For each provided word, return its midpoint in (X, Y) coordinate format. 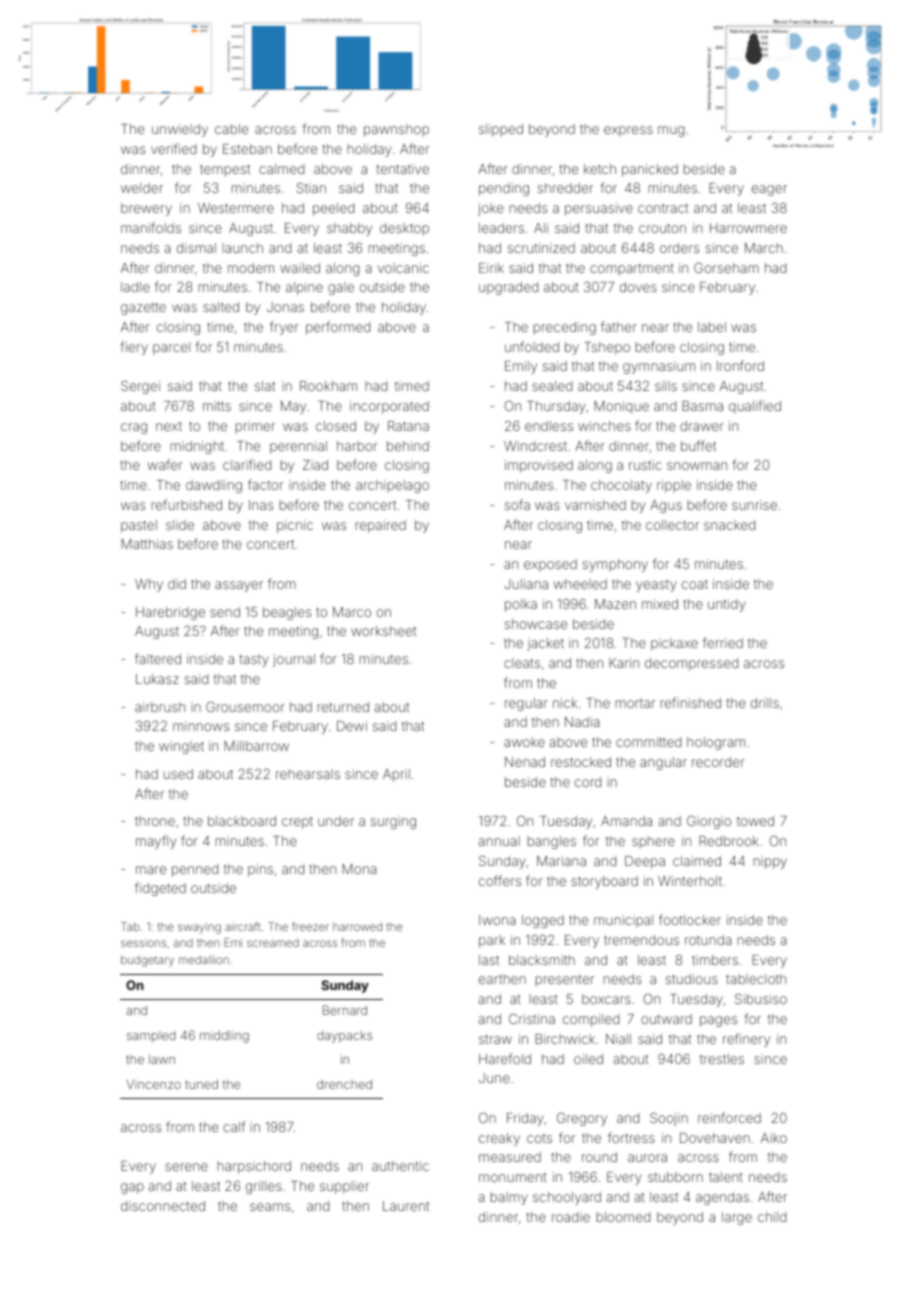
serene (186, 1167)
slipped (501, 130)
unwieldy (180, 130)
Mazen (615, 604)
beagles (287, 613)
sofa (517, 504)
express (628, 131)
